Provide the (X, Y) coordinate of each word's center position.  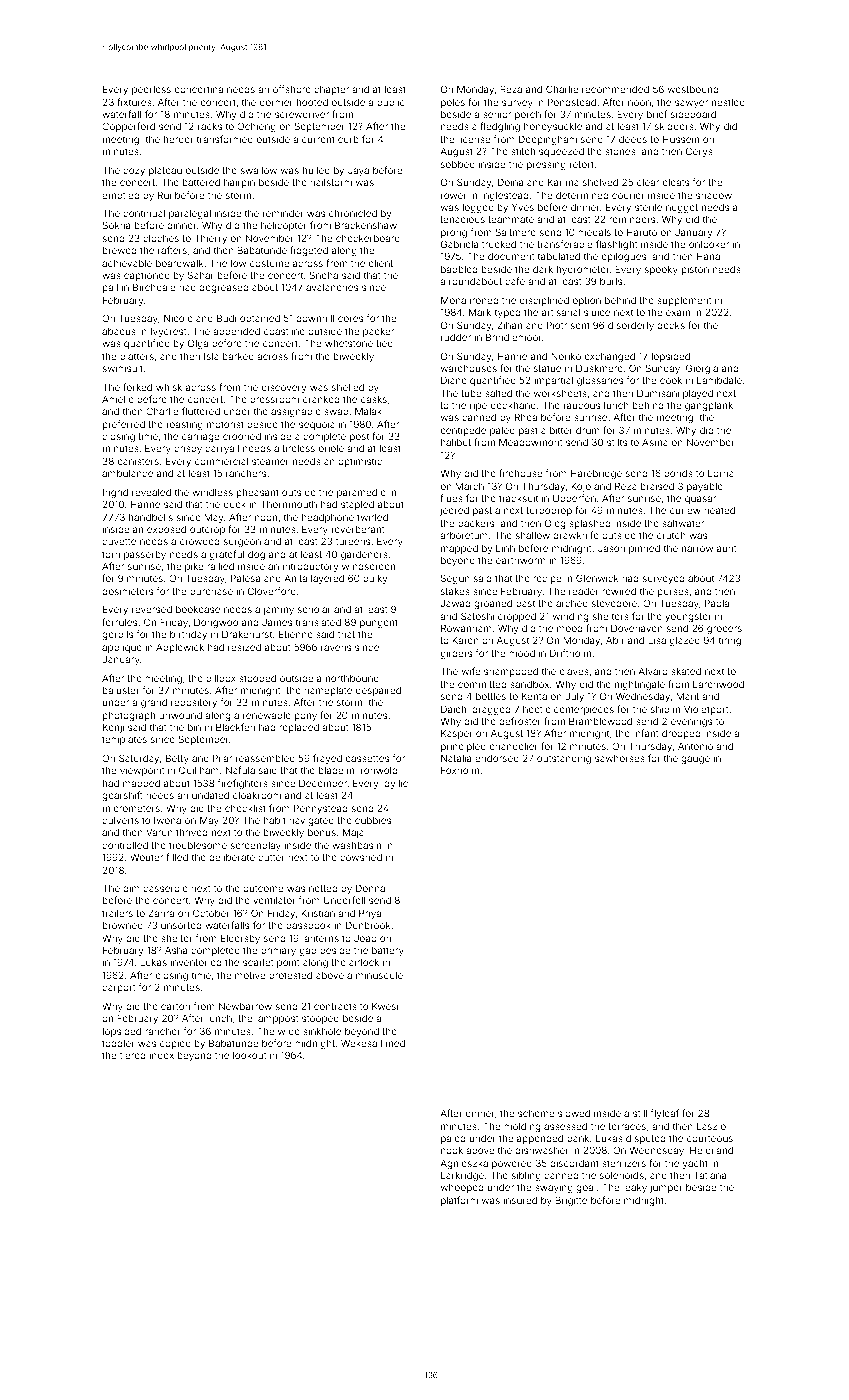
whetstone (349, 343)
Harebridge (596, 474)
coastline (284, 331)
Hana (708, 256)
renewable (267, 715)
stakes (455, 591)
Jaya (358, 171)
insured (520, 1200)
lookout (250, 1055)
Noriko (566, 356)
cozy (134, 172)
